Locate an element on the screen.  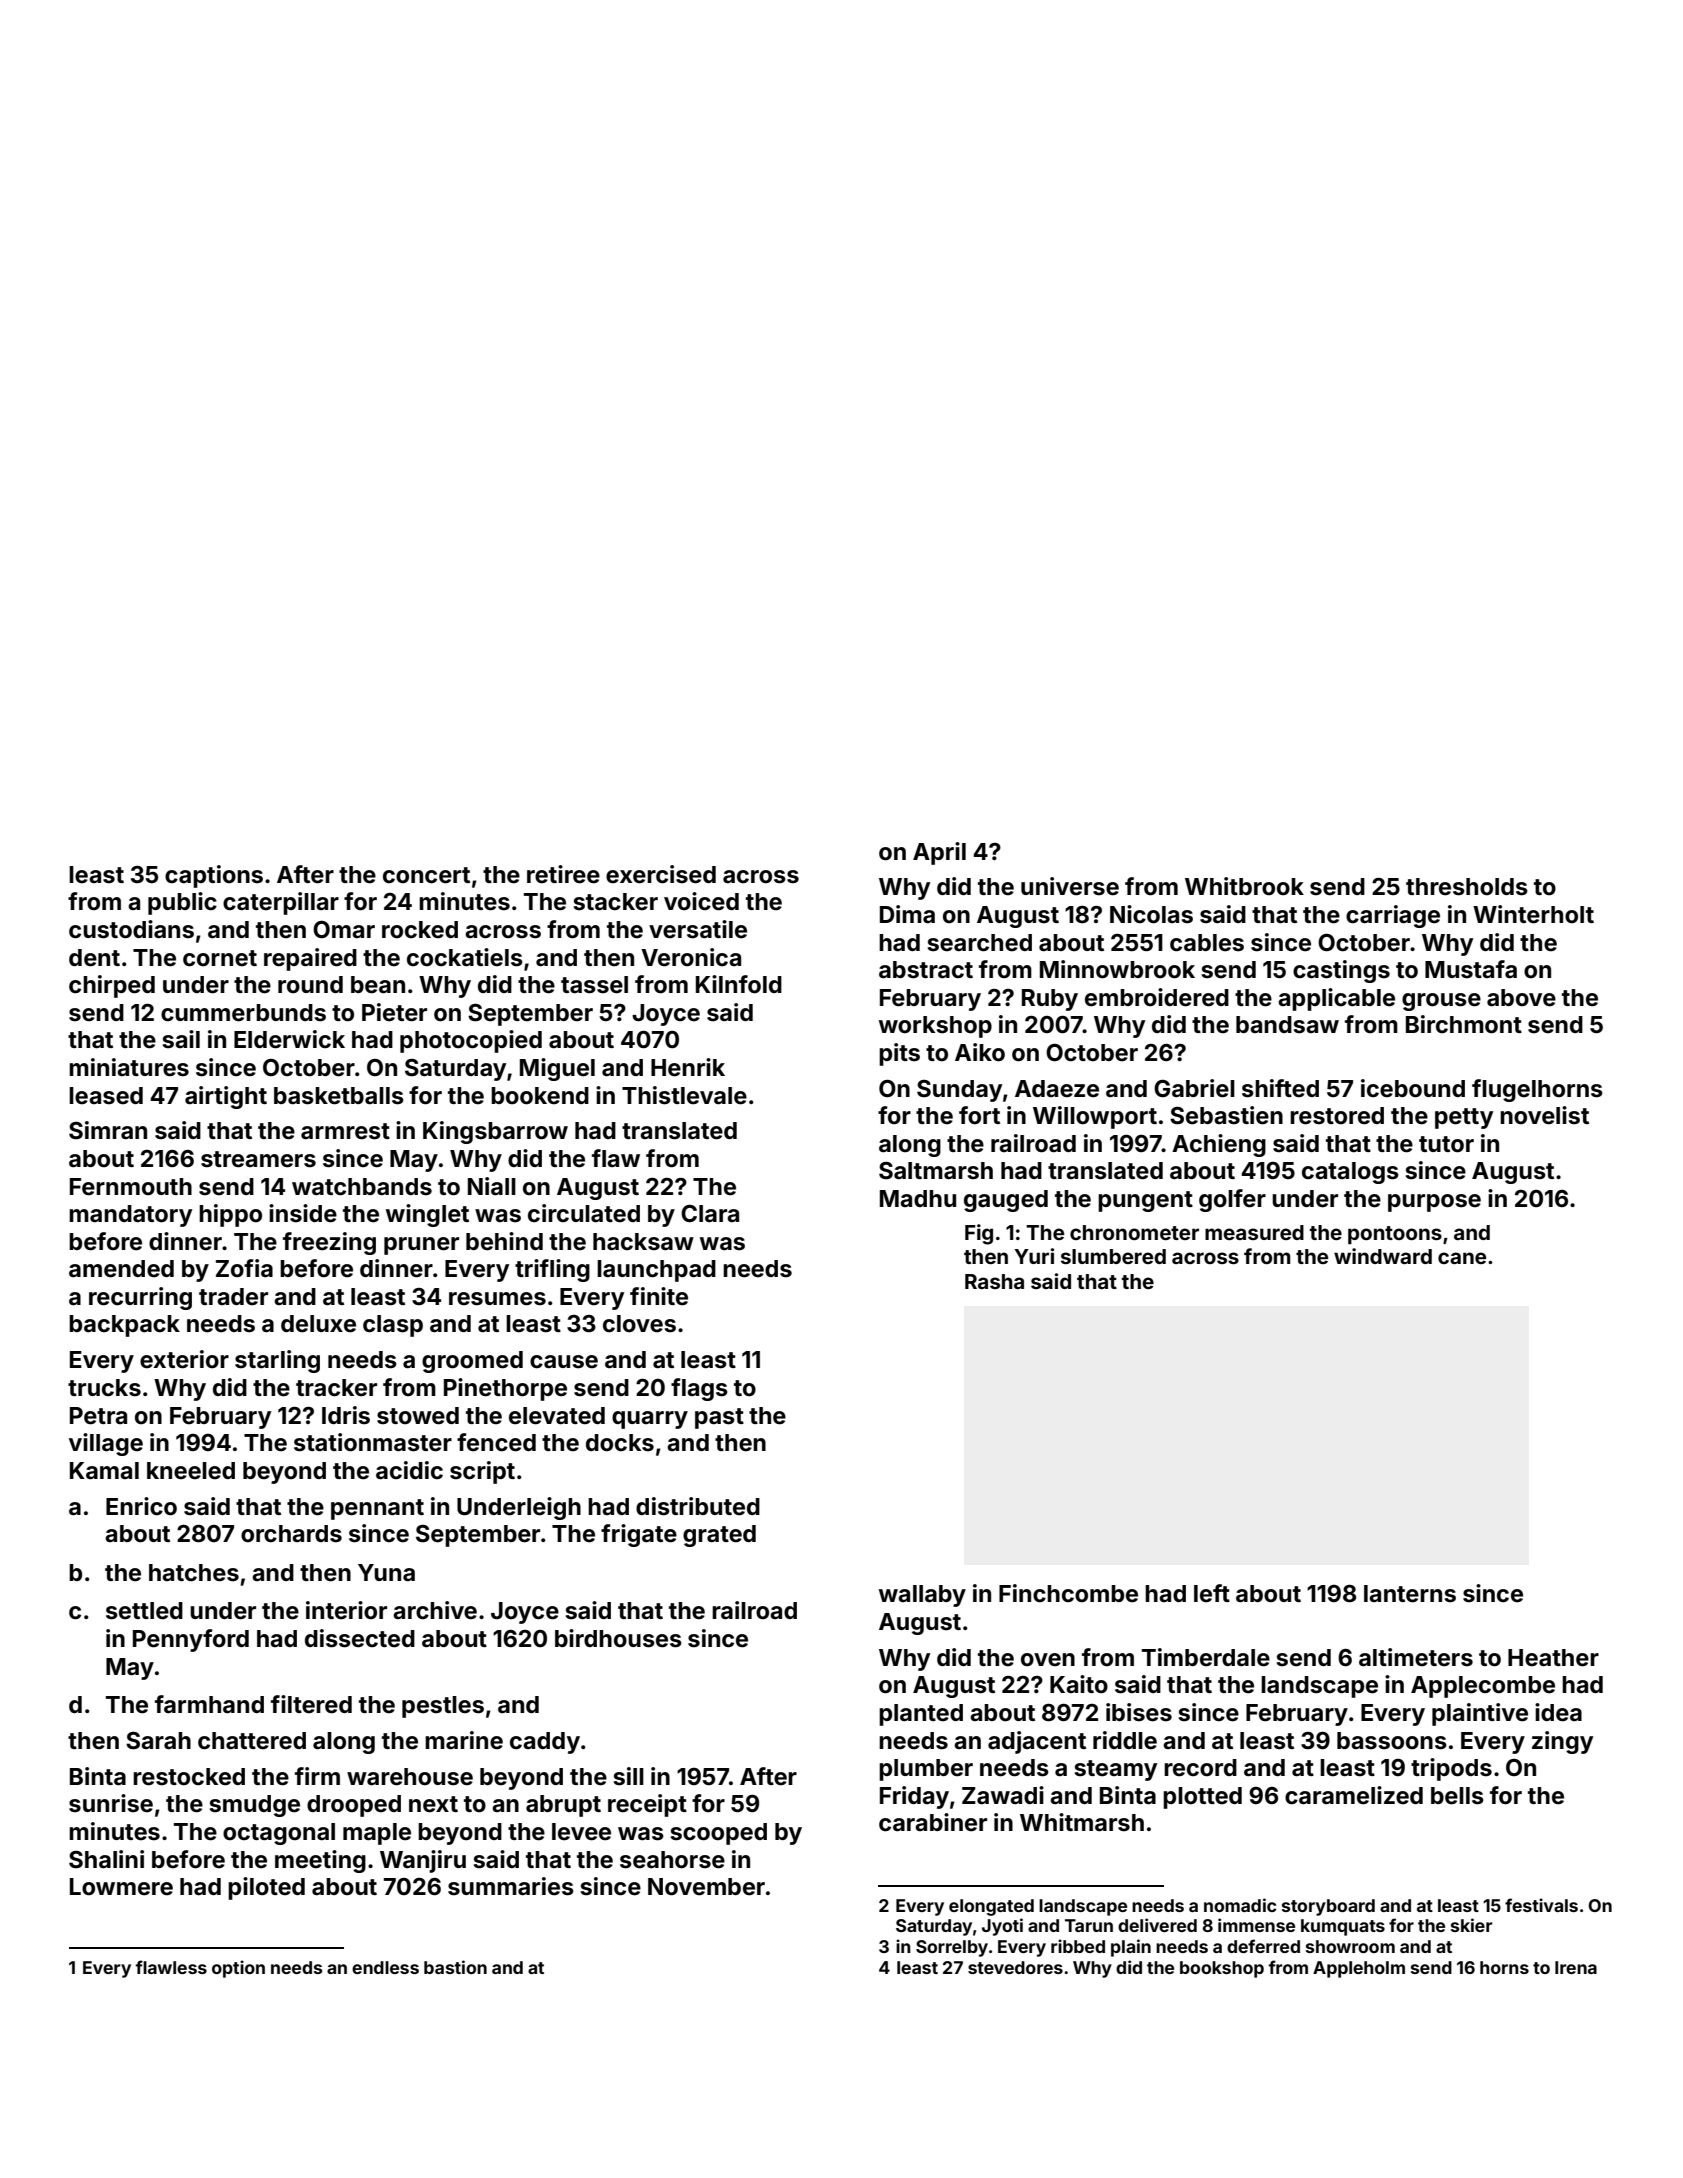
village is located at coordinates (106, 1444).
